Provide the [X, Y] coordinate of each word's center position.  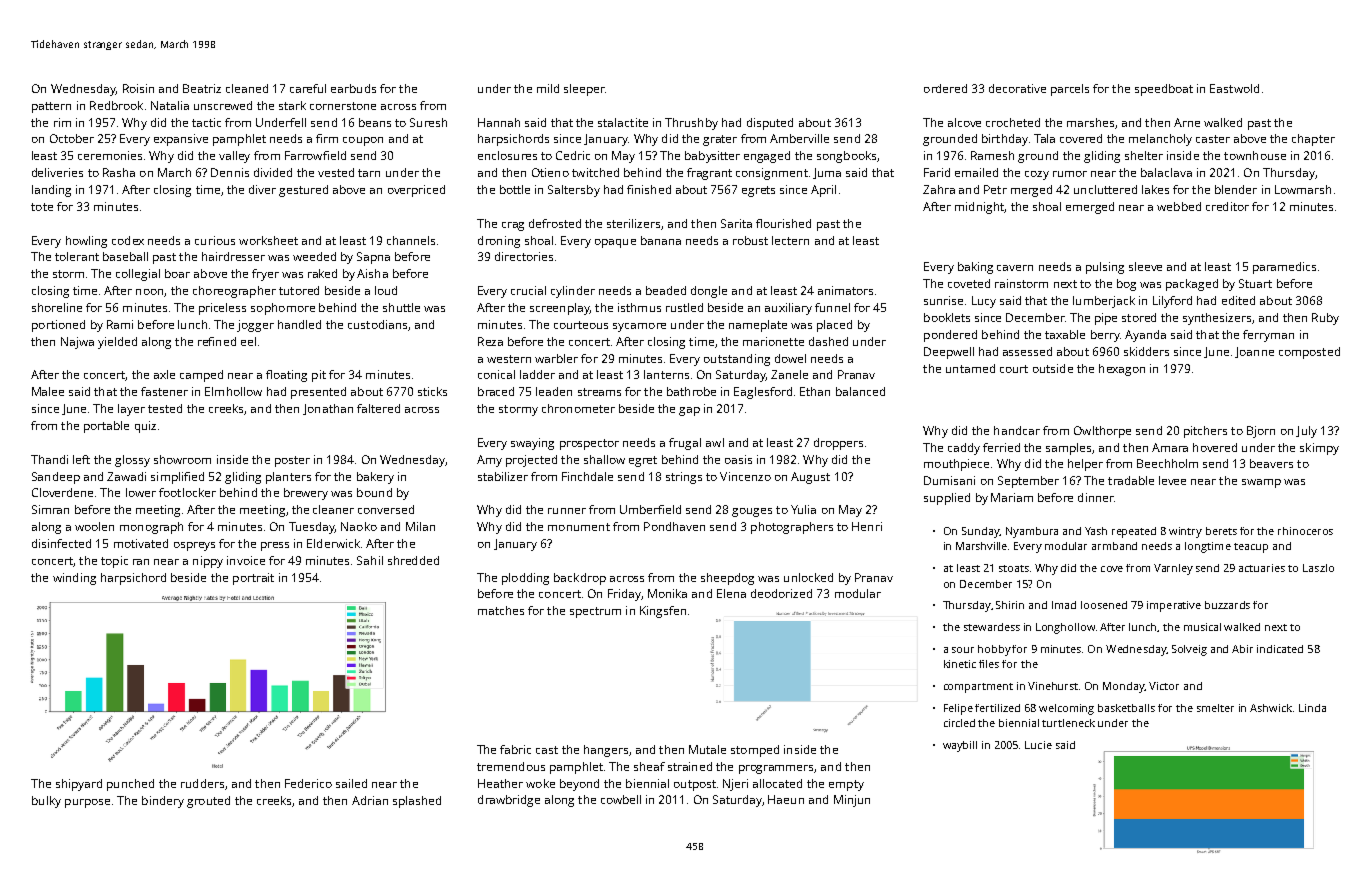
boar [177, 273]
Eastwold [1234, 88]
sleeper [584, 90]
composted [1309, 353]
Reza [490, 341]
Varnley [1173, 569]
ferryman [1268, 336]
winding [74, 579]
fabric [515, 749]
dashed [828, 341]
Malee [48, 391]
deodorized [781, 593]
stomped [755, 751]
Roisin [138, 88]
